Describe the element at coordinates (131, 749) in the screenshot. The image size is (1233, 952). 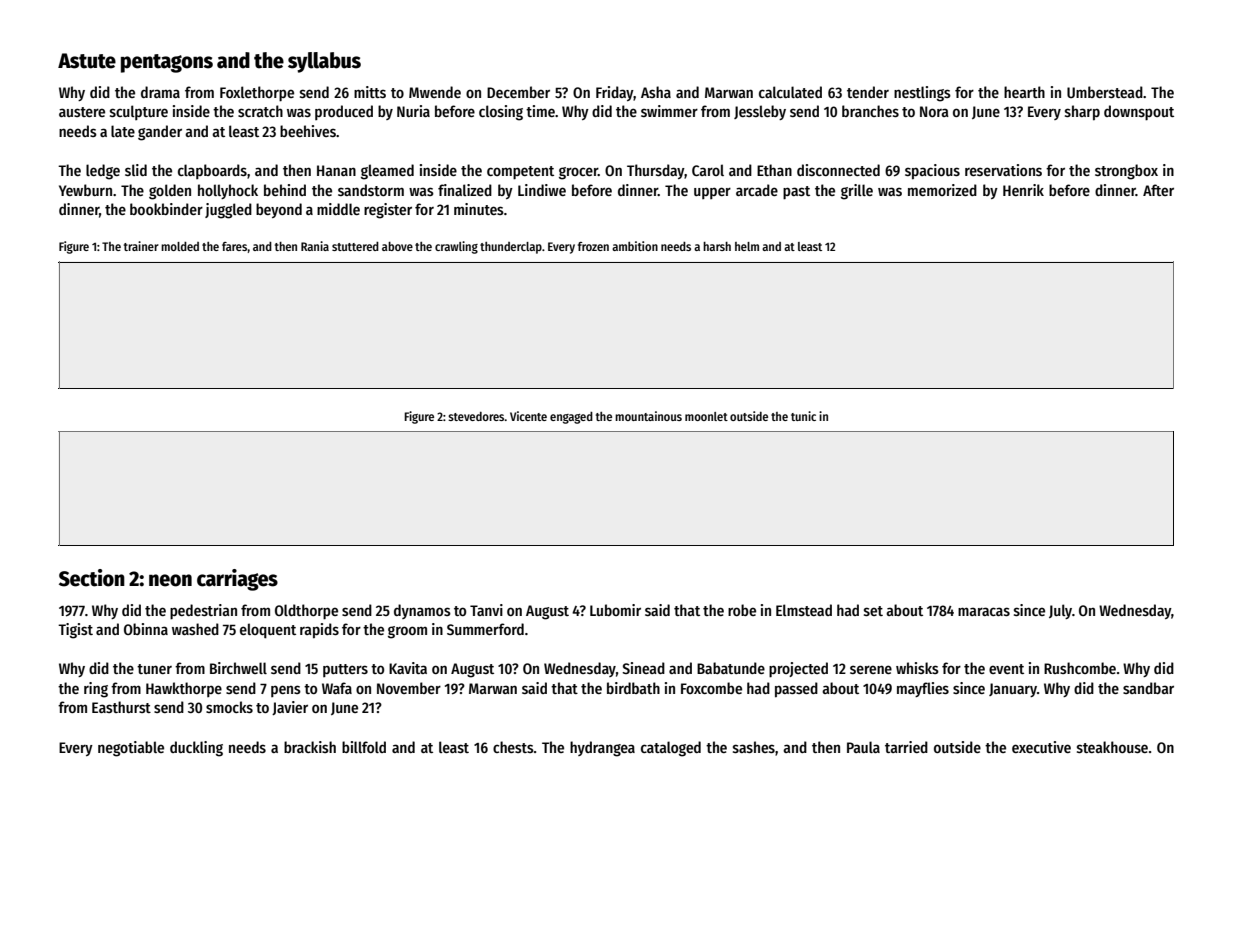
I see `negotiable` at that location.
